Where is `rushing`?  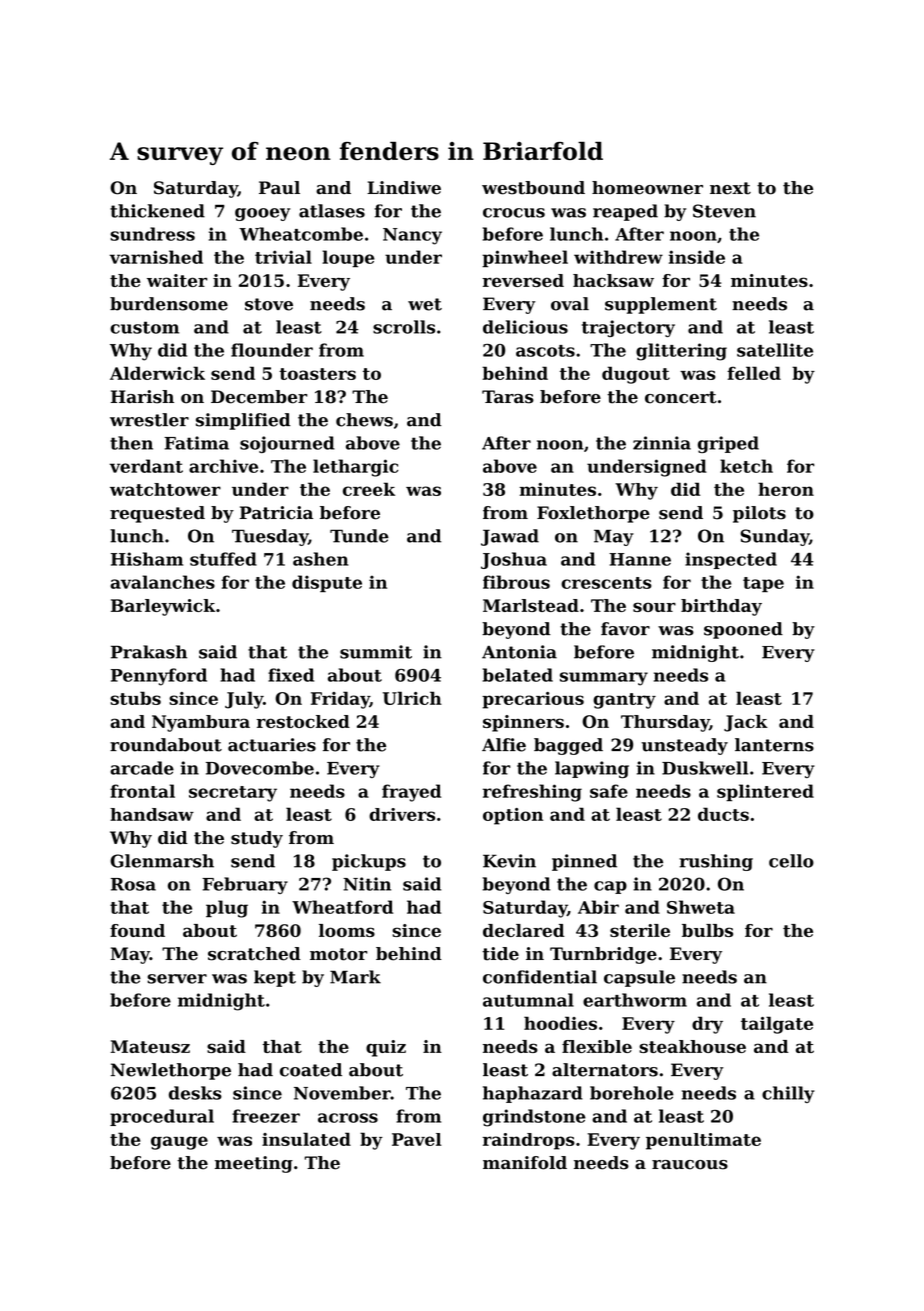
rushing is located at coordinates (716, 862).
